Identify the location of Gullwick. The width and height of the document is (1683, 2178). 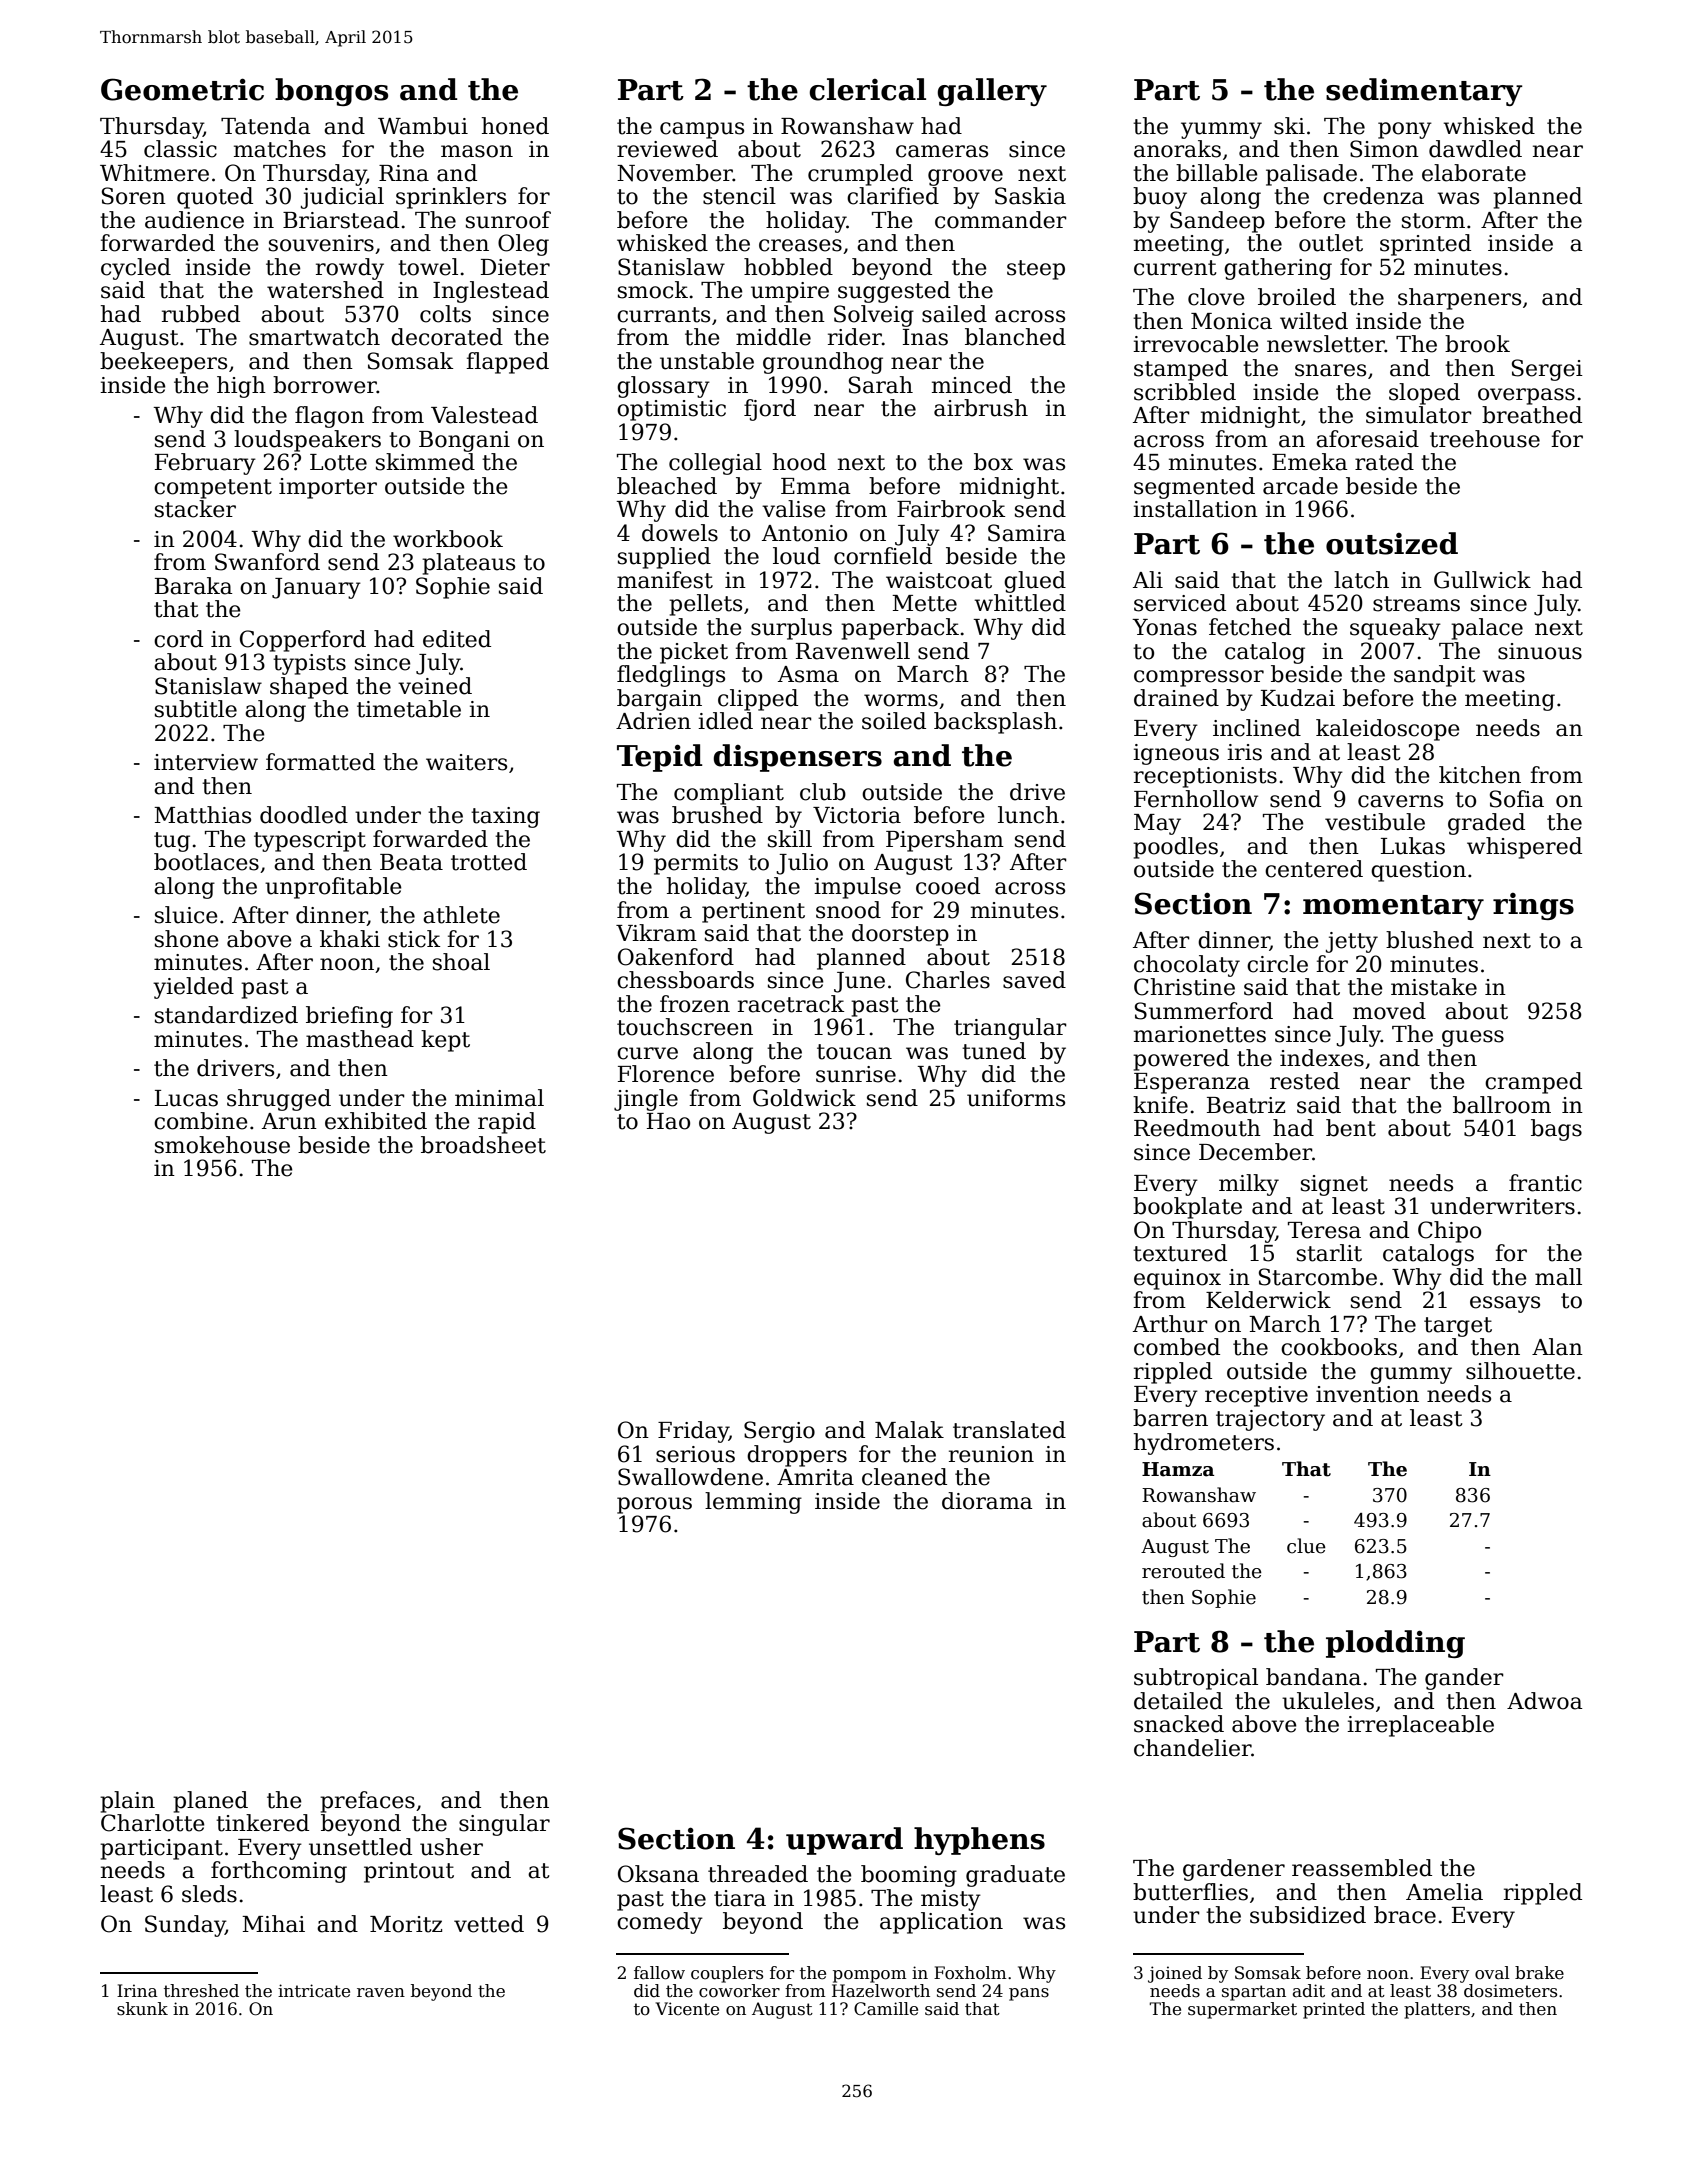
(1482, 580).
